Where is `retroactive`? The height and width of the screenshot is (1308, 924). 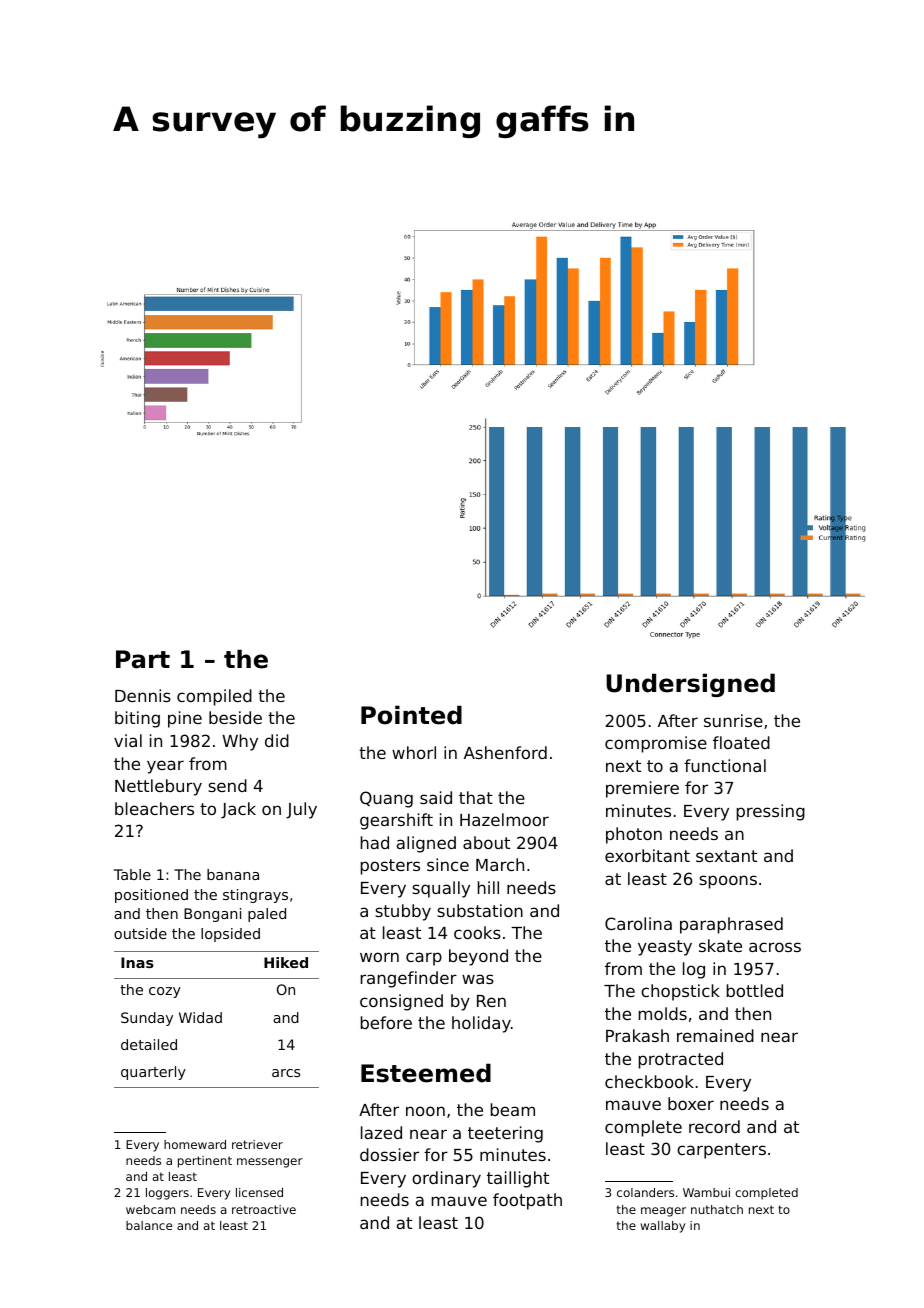
retroactive is located at coordinates (264, 1209).
